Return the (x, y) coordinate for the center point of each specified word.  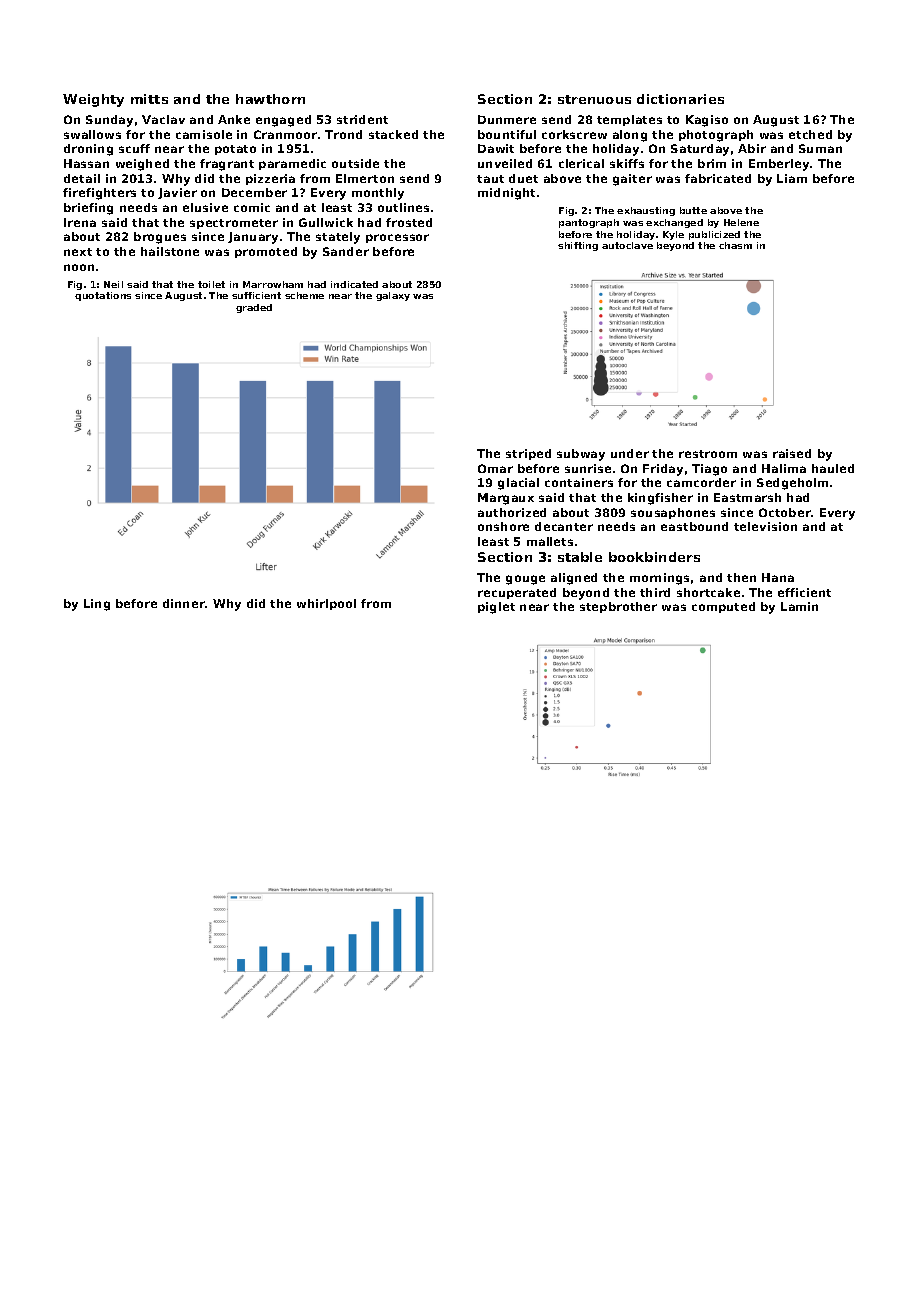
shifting (578, 246)
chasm (735, 245)
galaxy (393, 296)
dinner (184, 603)
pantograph (589, 223)
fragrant (227, 165)
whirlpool (326, 604)
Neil (113, 284)
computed (723, 607)
